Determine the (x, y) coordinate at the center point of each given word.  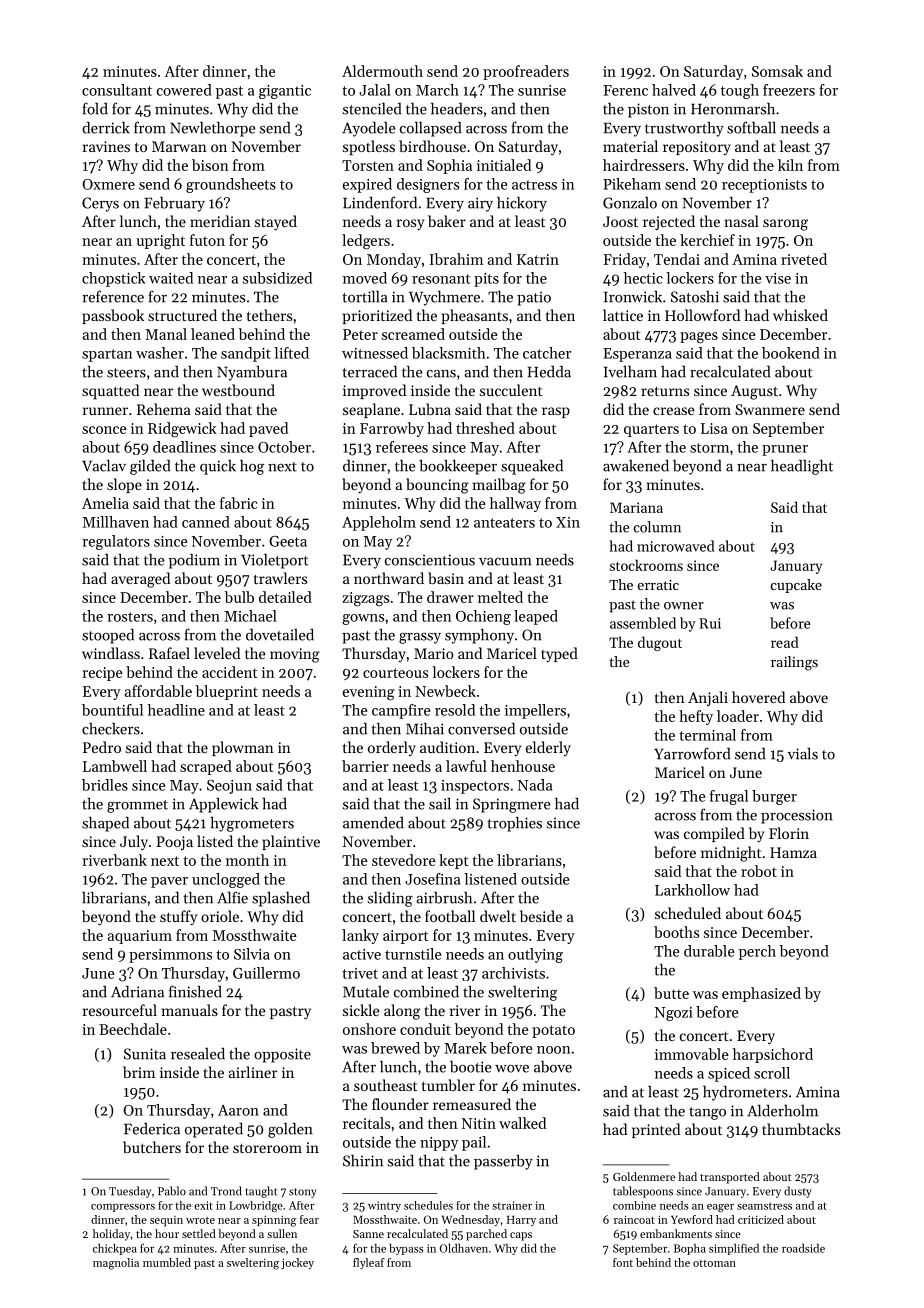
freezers (789, 90)
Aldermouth (382, 71)
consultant (117, 90)
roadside (803, 1248)
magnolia (116, 1264)
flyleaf (369, 1263)
